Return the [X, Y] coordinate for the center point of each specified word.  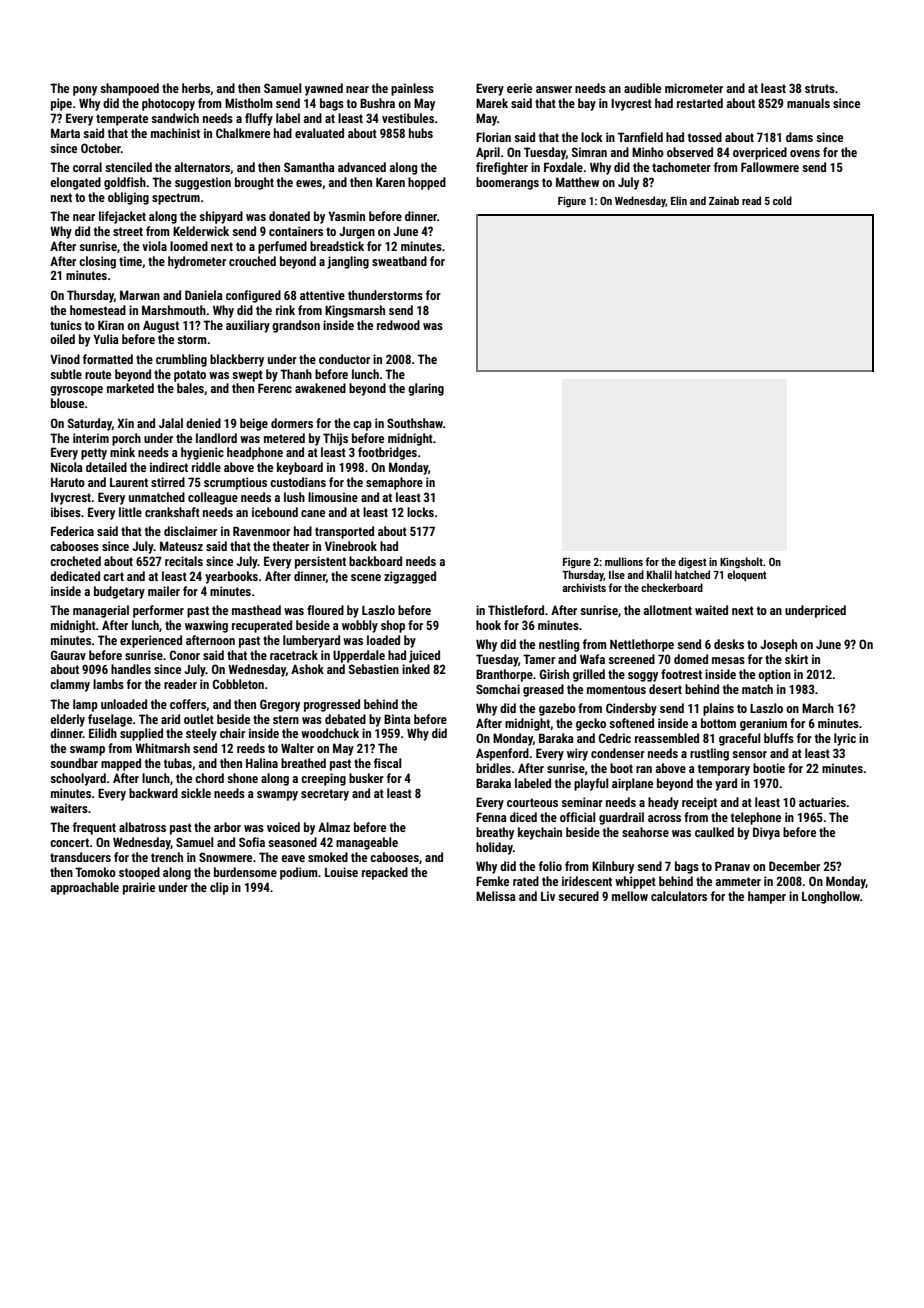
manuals [808, 103]
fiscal [388, 763]
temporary [724, 770]
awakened [320, 388]
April [488, 153]
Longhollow [831, 897]
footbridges [387, 453]
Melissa [496, 896]
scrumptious [235, 483]
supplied [141, 734]
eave [293, 858]
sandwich [175, 118]
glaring [426, 389]
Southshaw [415, 423]
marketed [130, 388]
